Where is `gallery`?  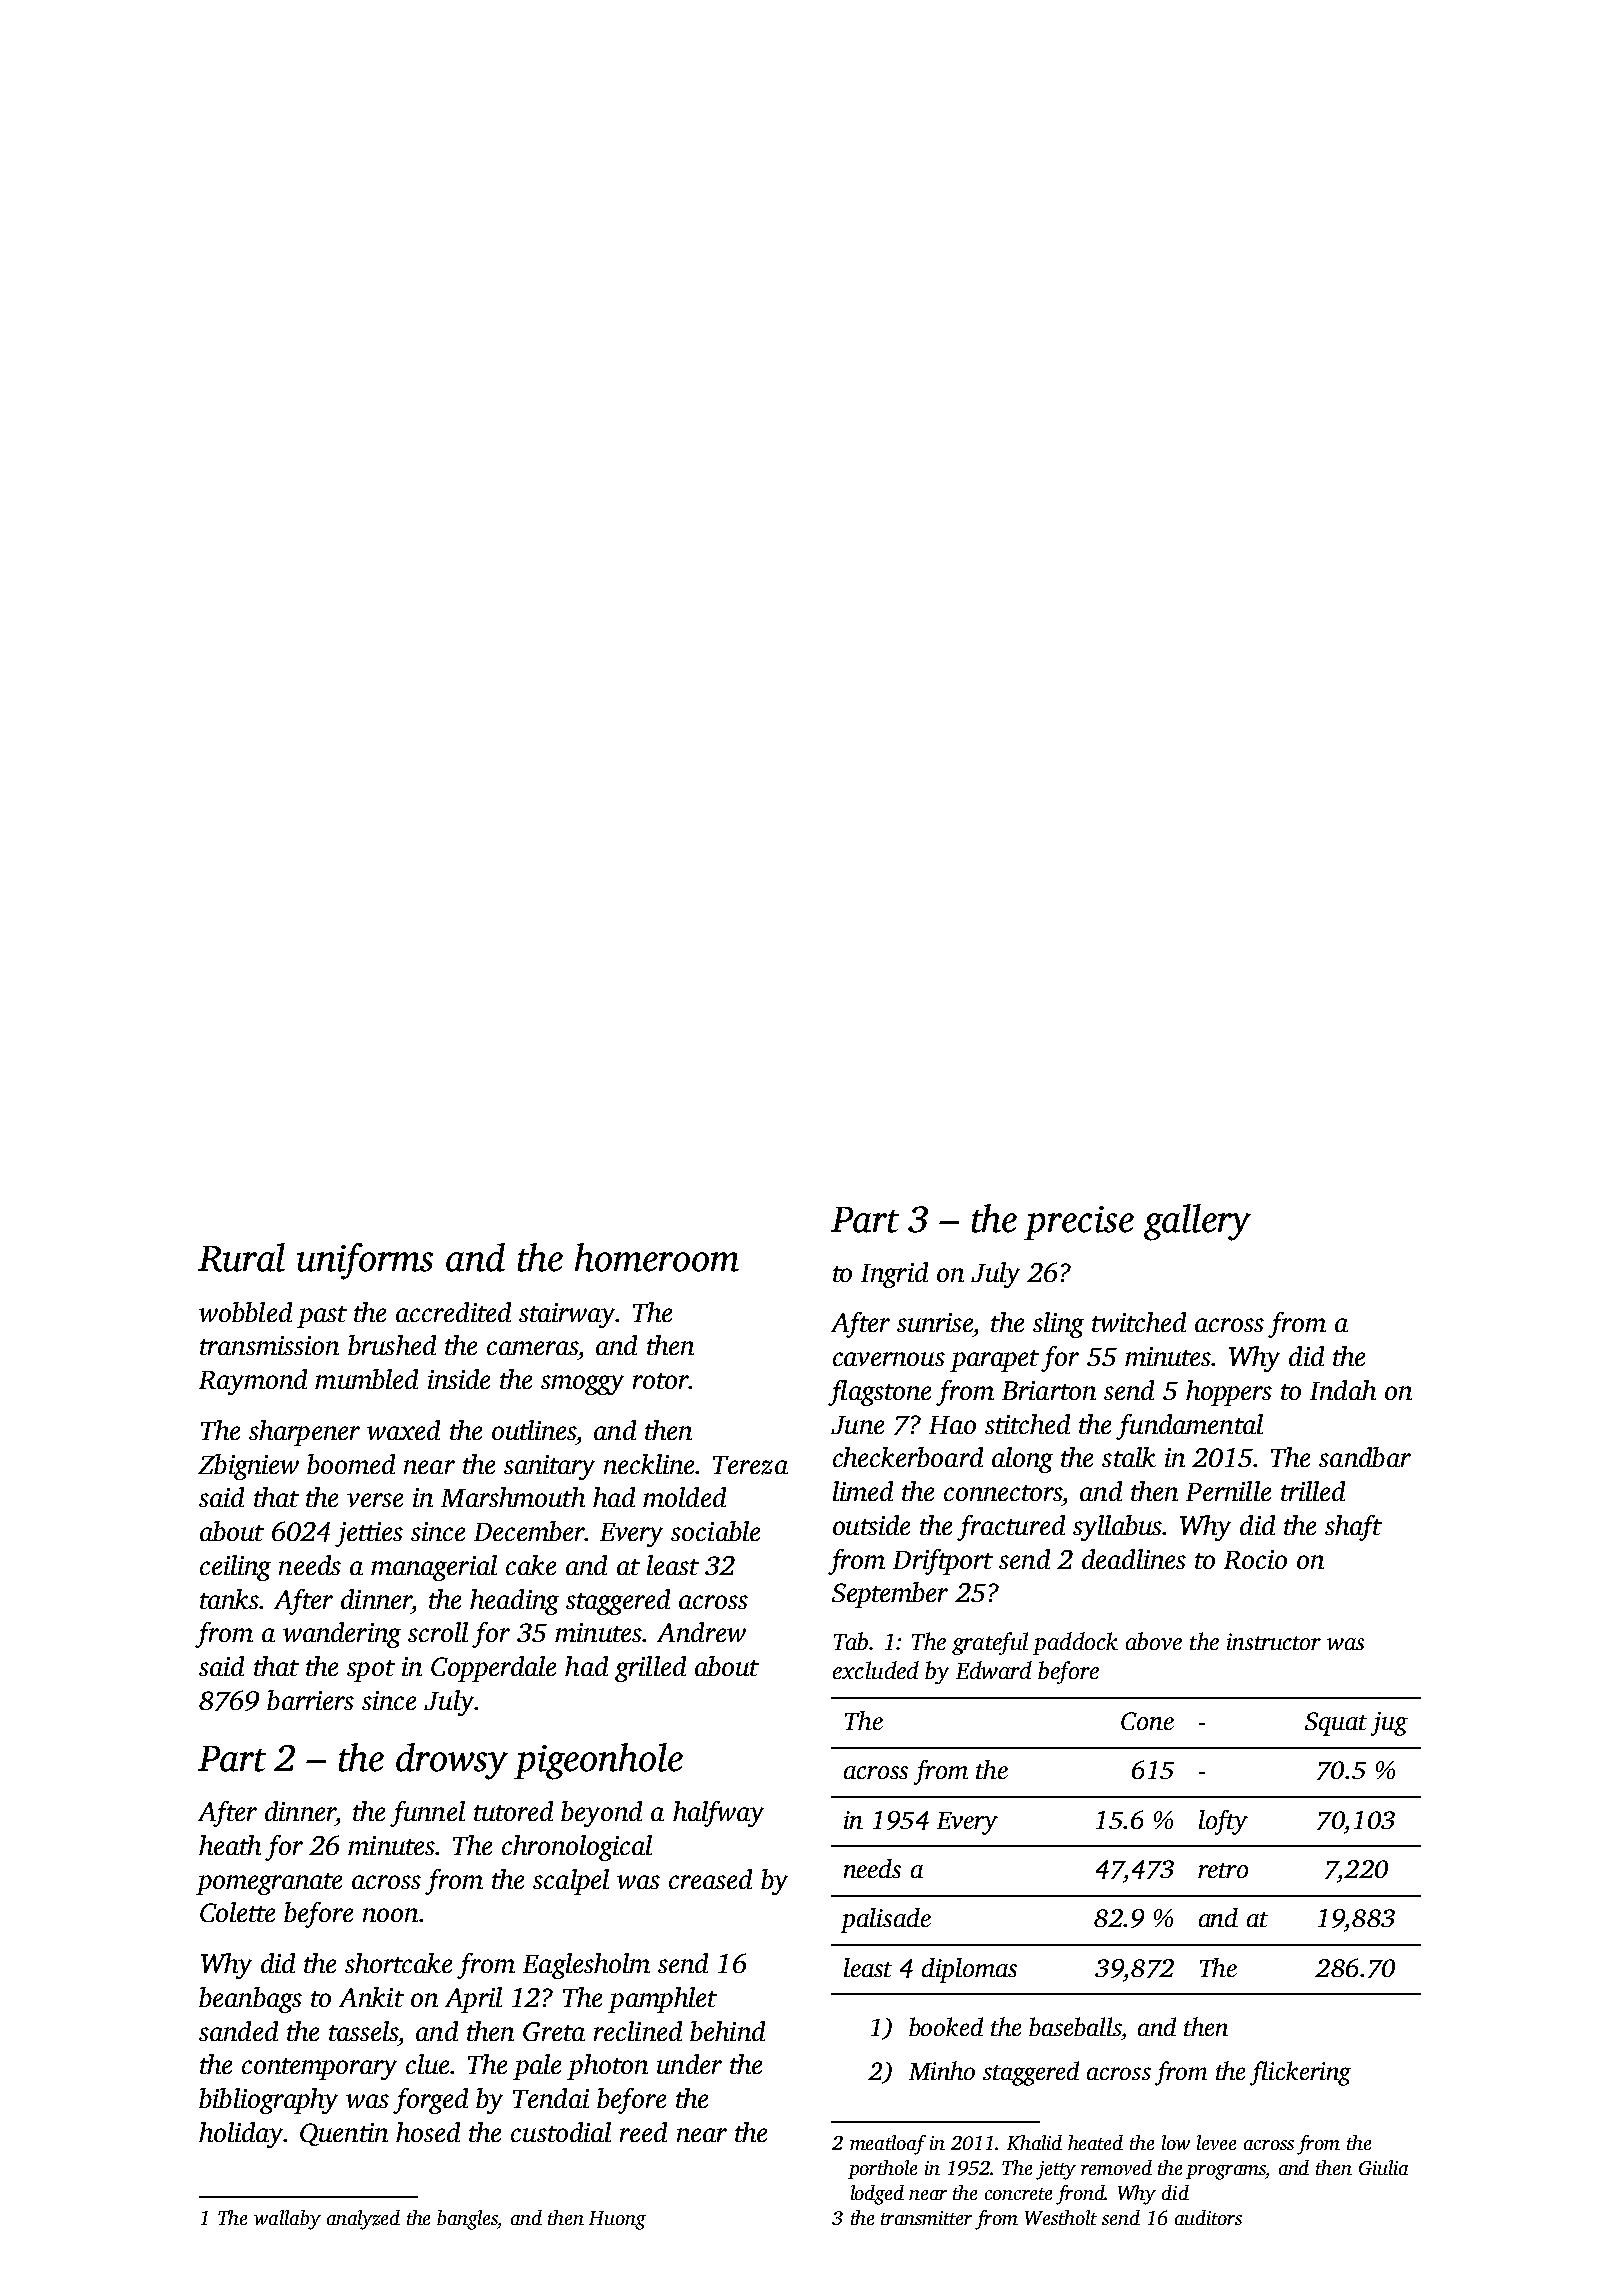
gallery is located at coordinates (1197, 1222).
